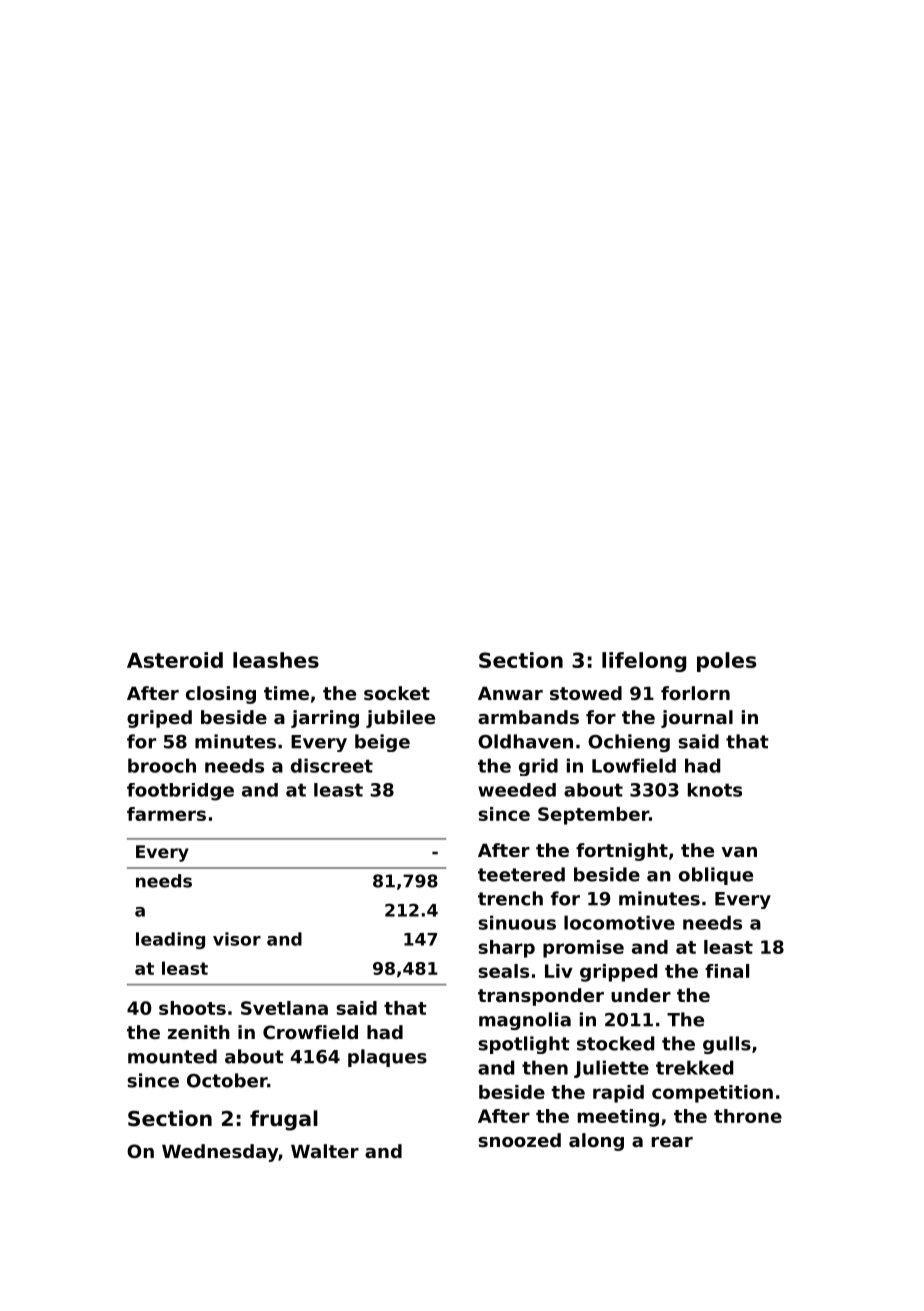 Image resolution: width=924 pixels, height=1311 pixels. I want to click on competition, so click(712, 1094).
